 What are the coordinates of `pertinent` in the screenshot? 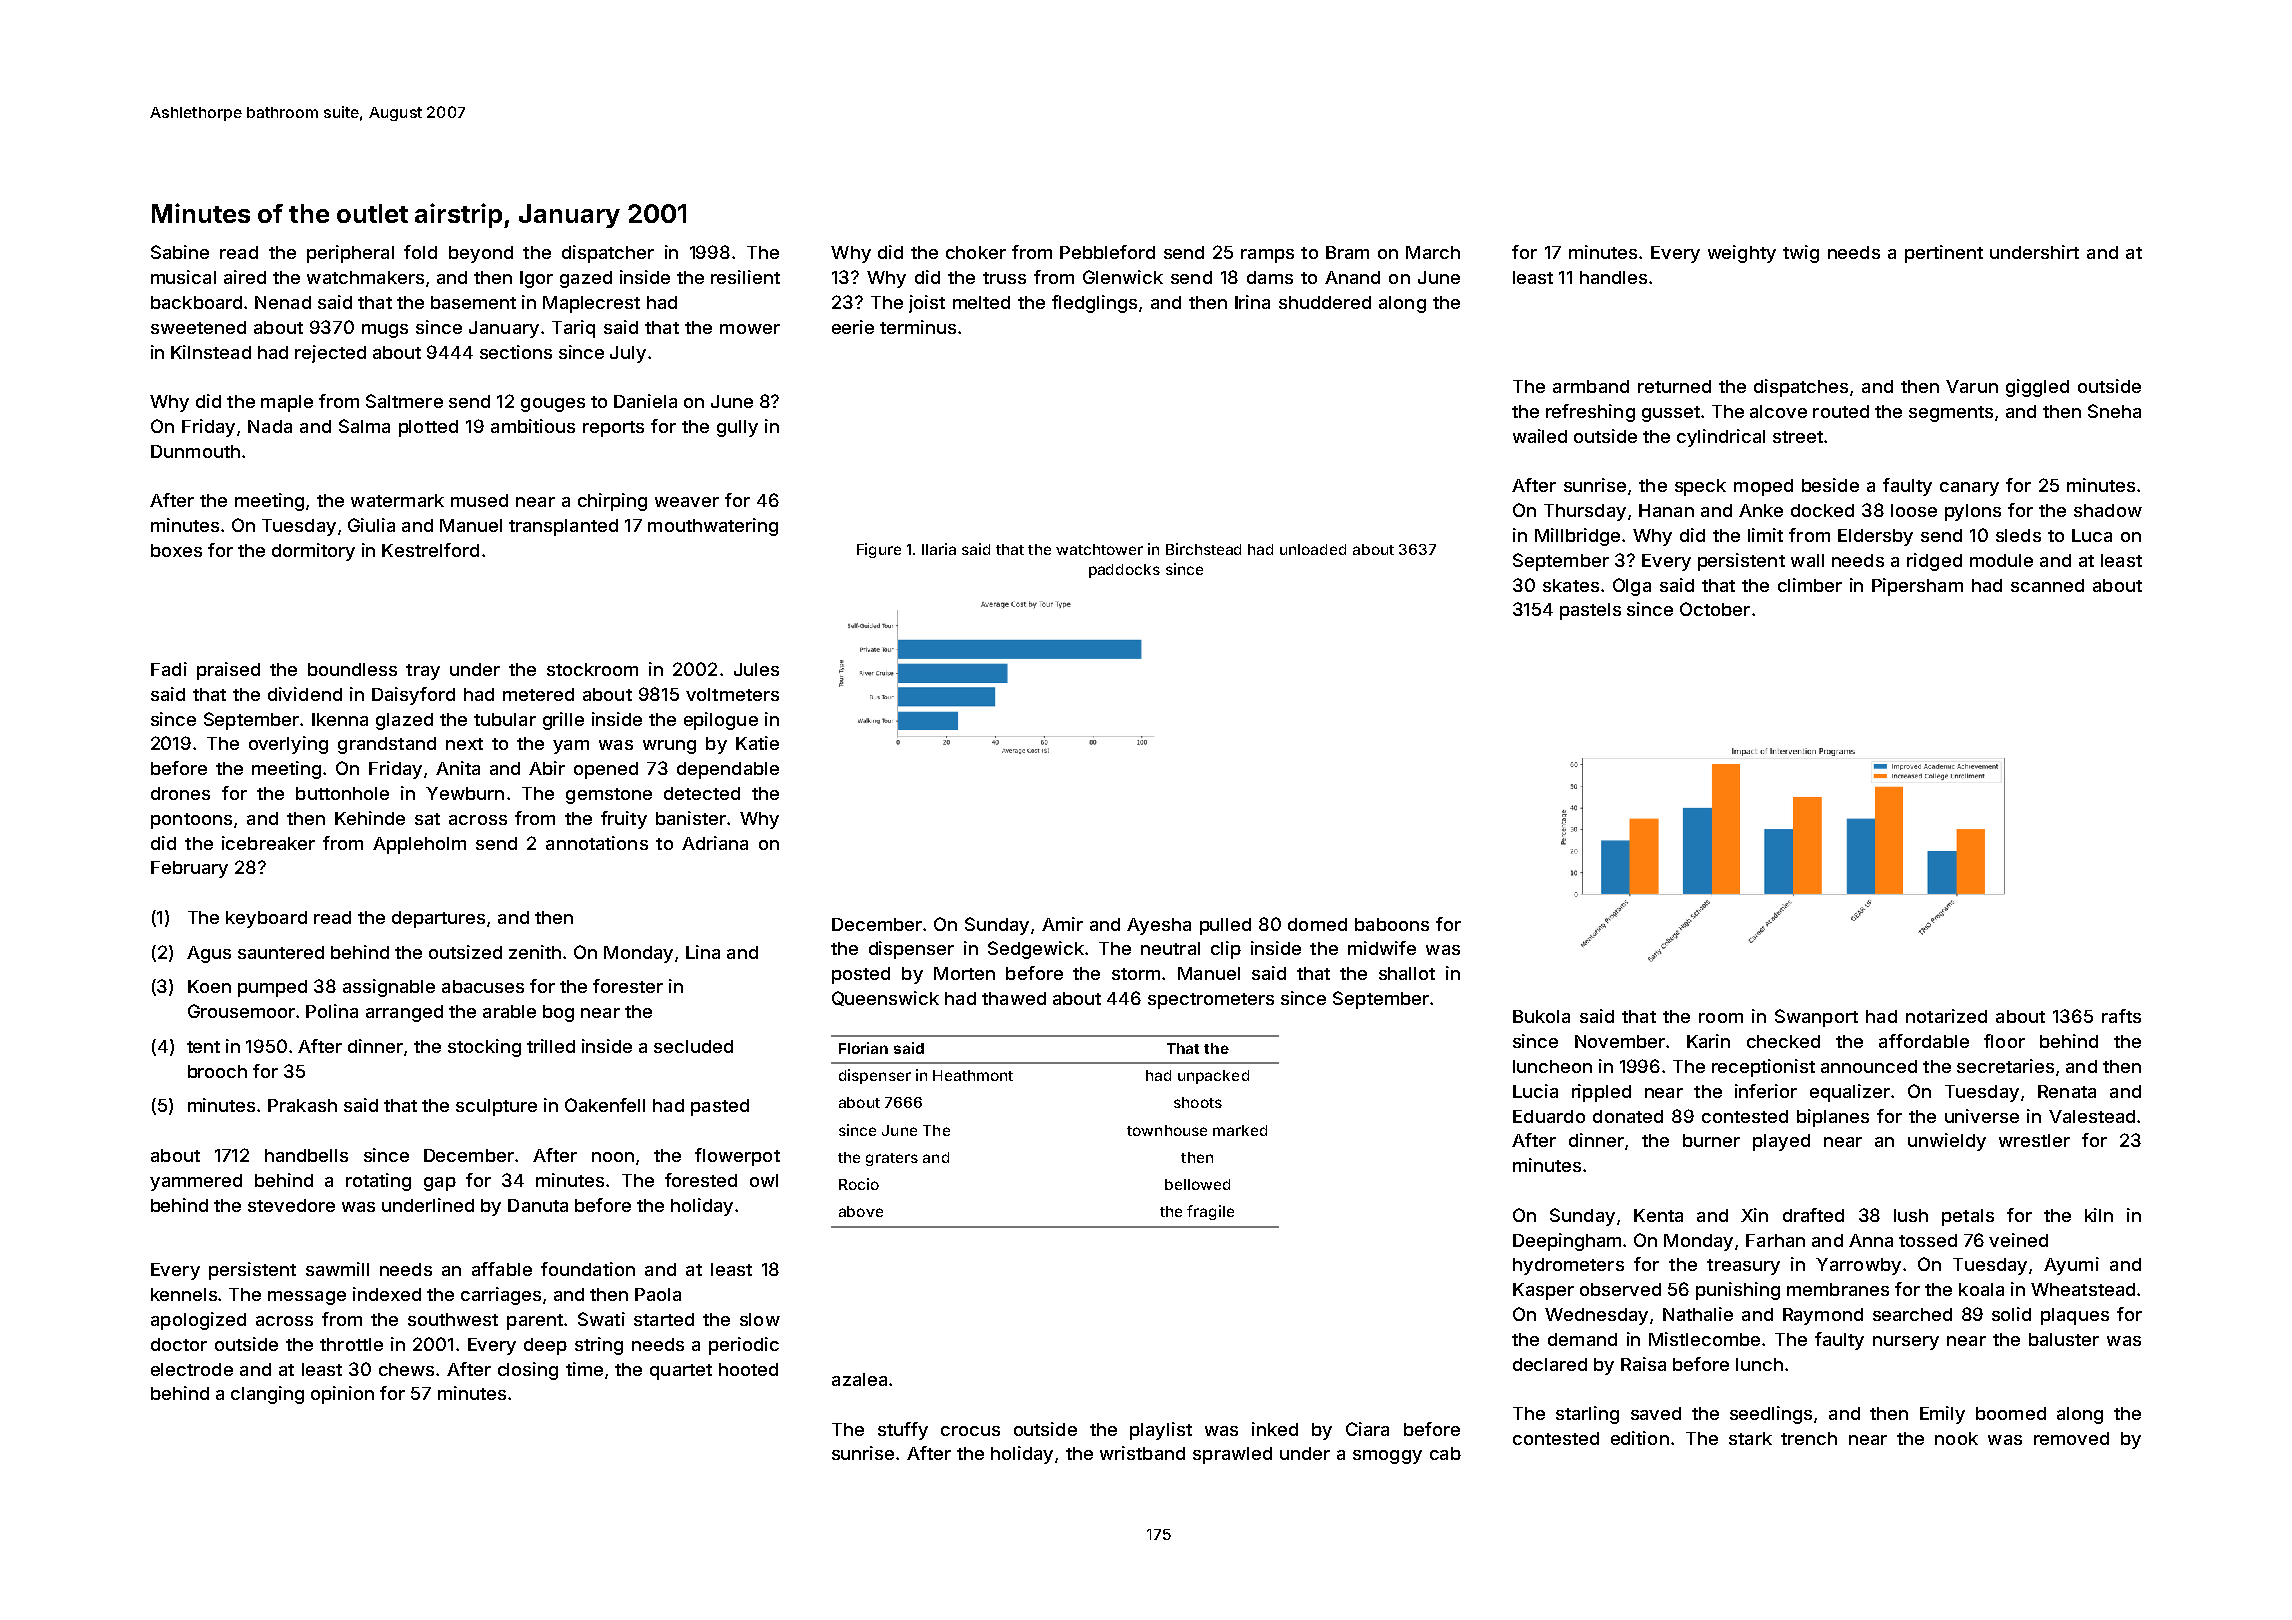 It's located at (1944, 254).
